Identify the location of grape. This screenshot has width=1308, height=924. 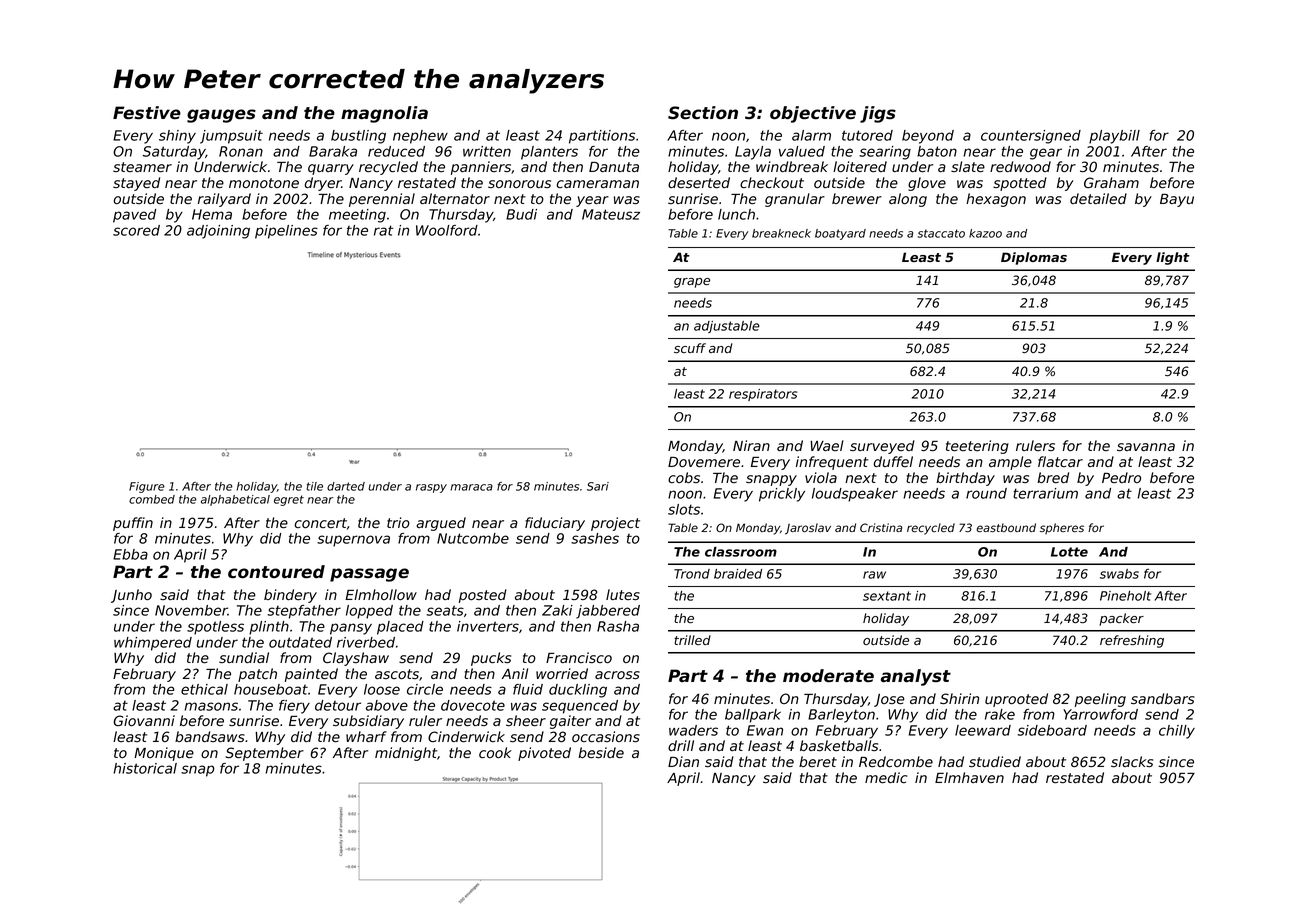
(692, 283).
